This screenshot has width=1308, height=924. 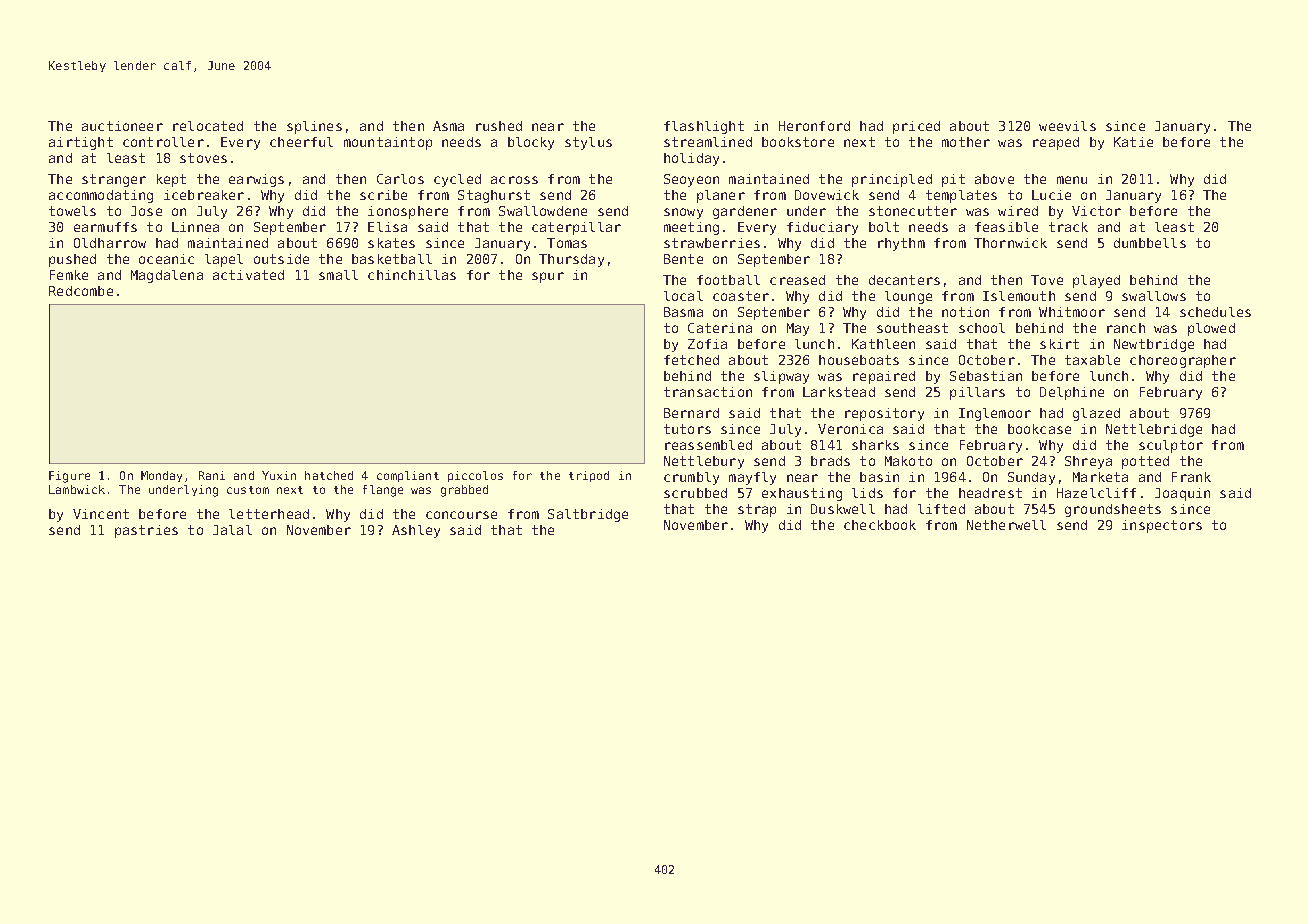 What do you see at coordinates (146, 531) in the screenshot?
I see `pastries` at bounding box center [146, 531].
